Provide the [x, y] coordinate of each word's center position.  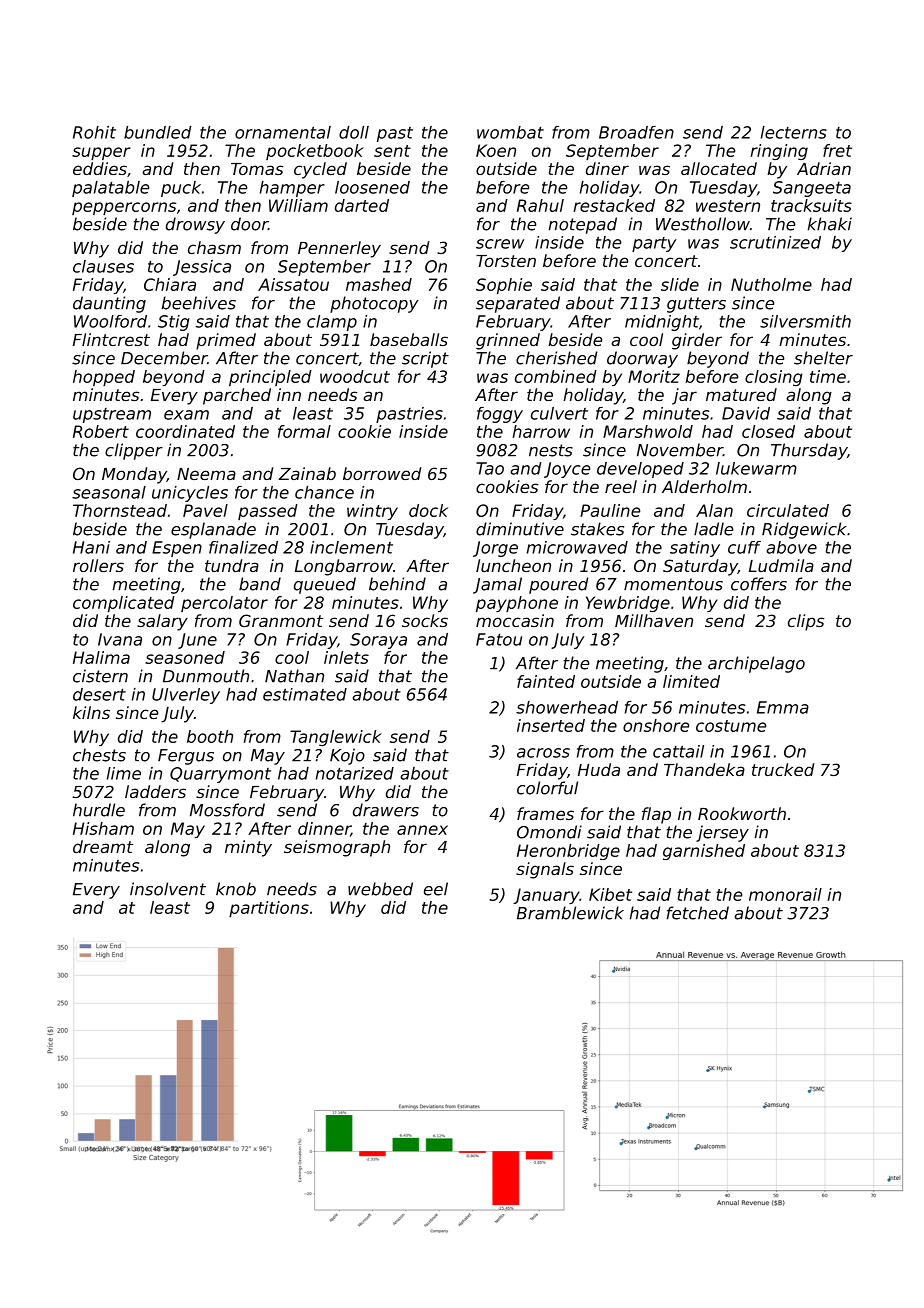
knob [236, 889]
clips [806, 622]
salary [162, 622]
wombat [510, 132]
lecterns [794, 132]
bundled [158, 132]
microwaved [577, 547]
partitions [269, 909]
